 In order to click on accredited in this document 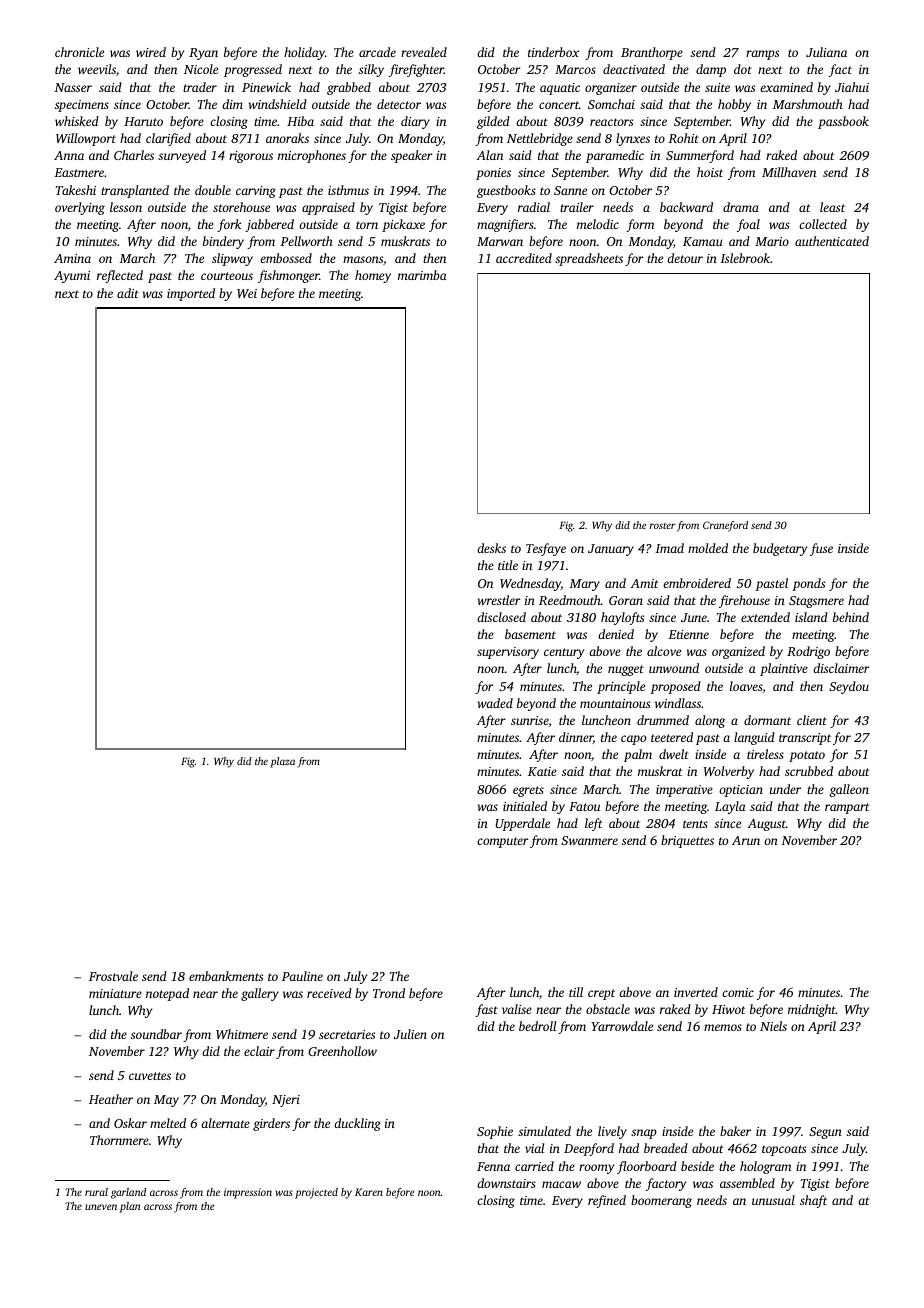, I will do `click(524, 258)`.
